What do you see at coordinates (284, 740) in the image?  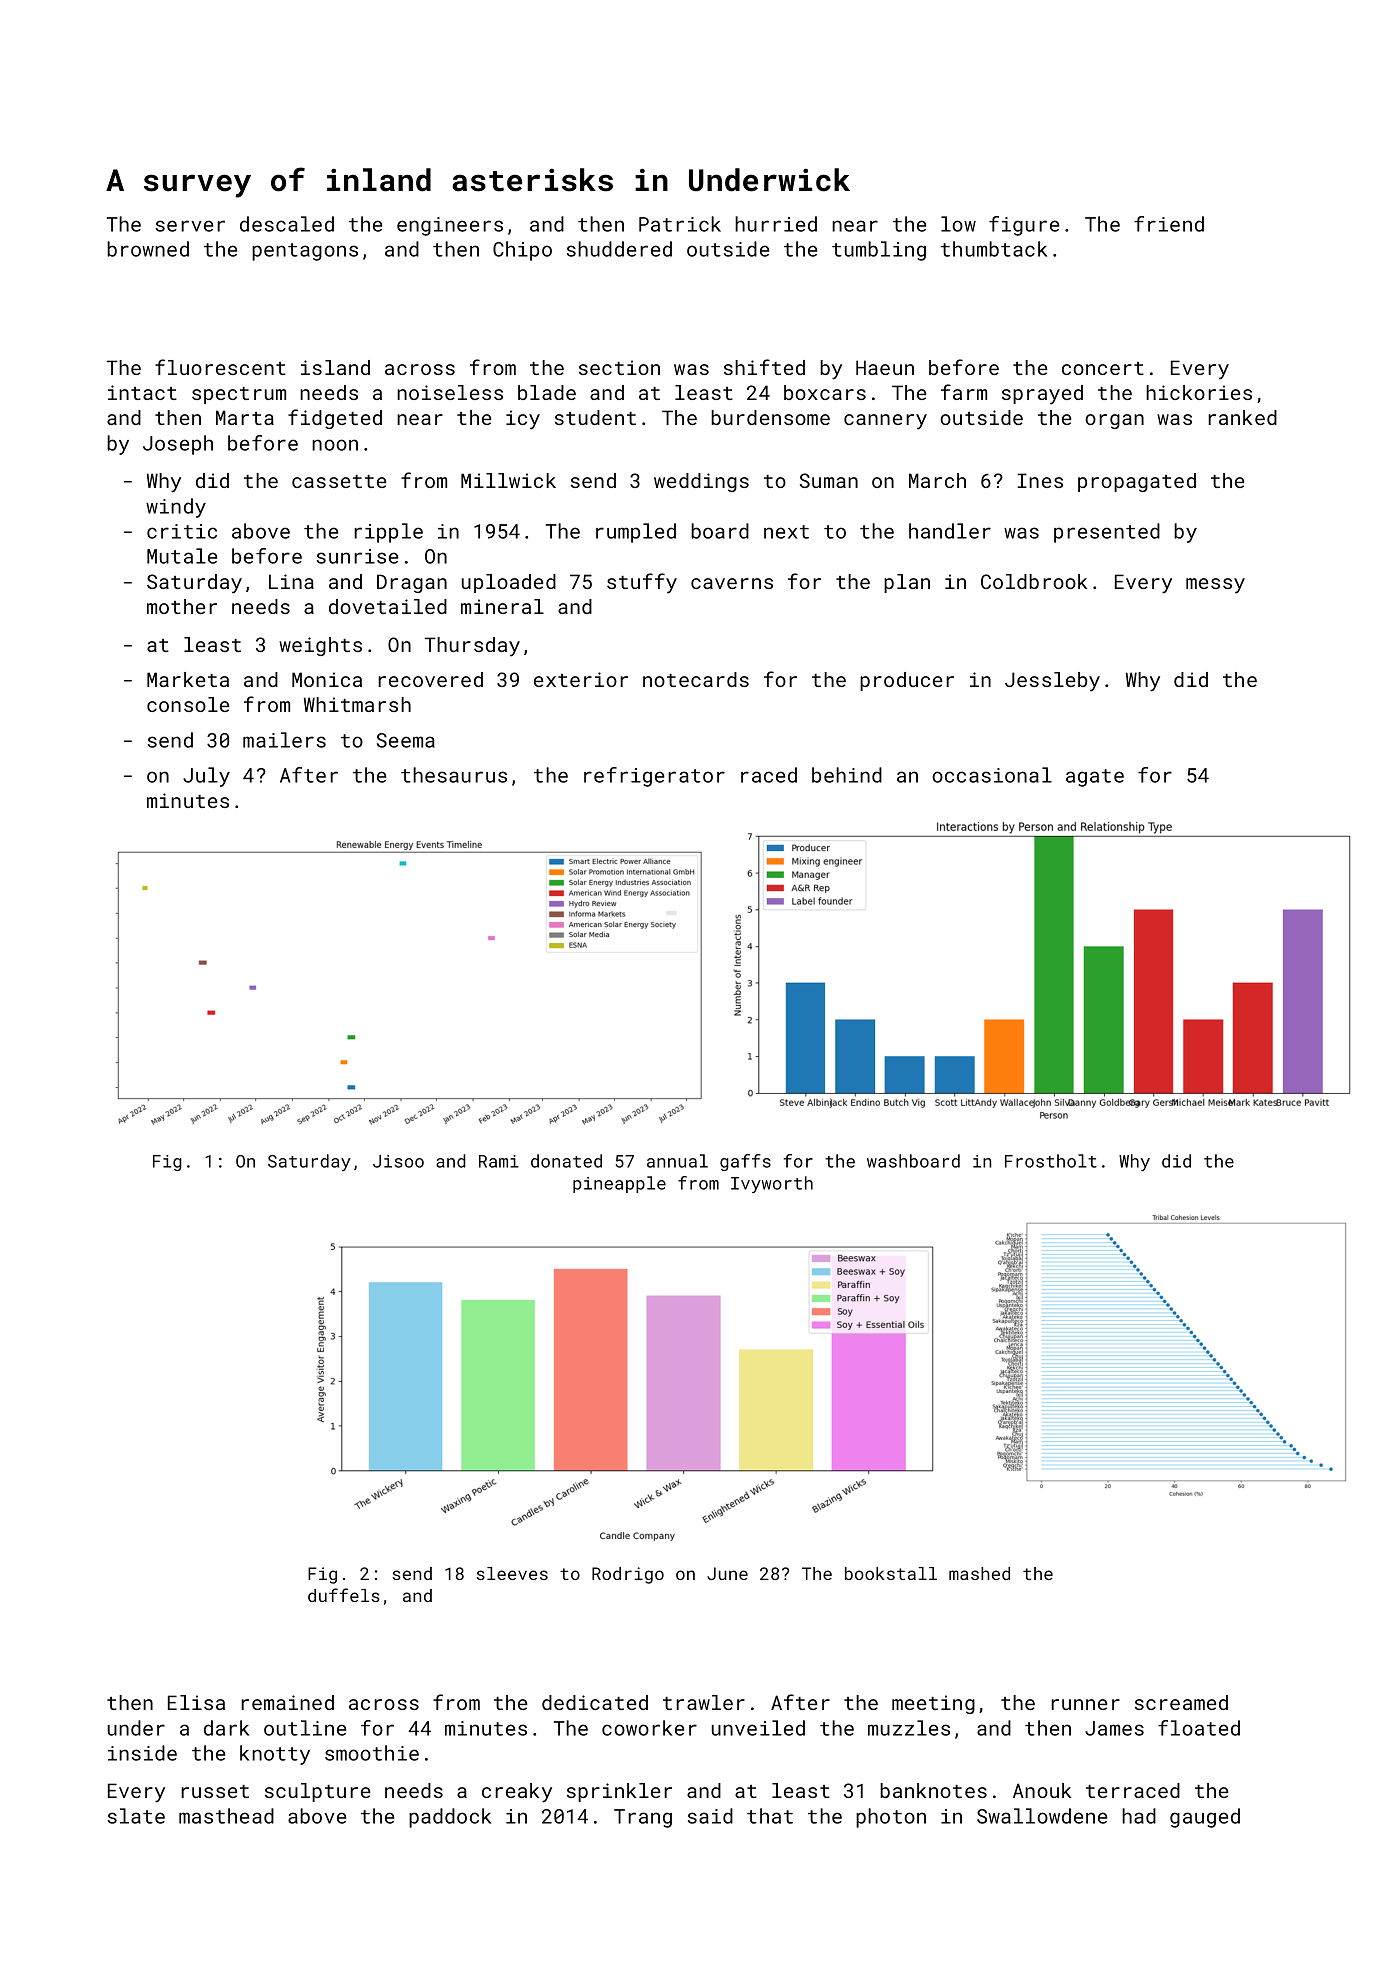 I see `mailers` at bounding box center [284, 740].
